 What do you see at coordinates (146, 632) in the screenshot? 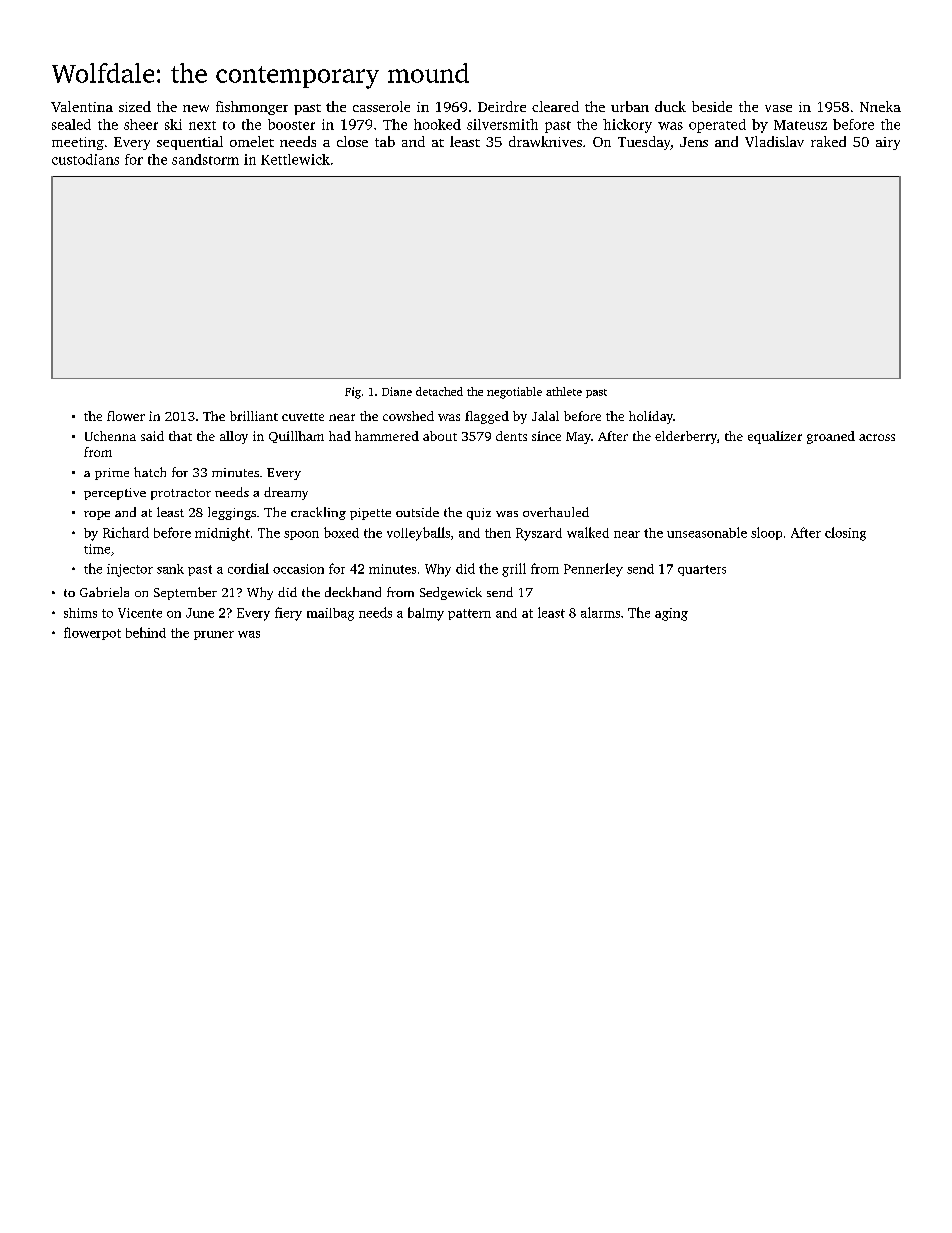
I see `behind` at bounding box center [146, 632].
